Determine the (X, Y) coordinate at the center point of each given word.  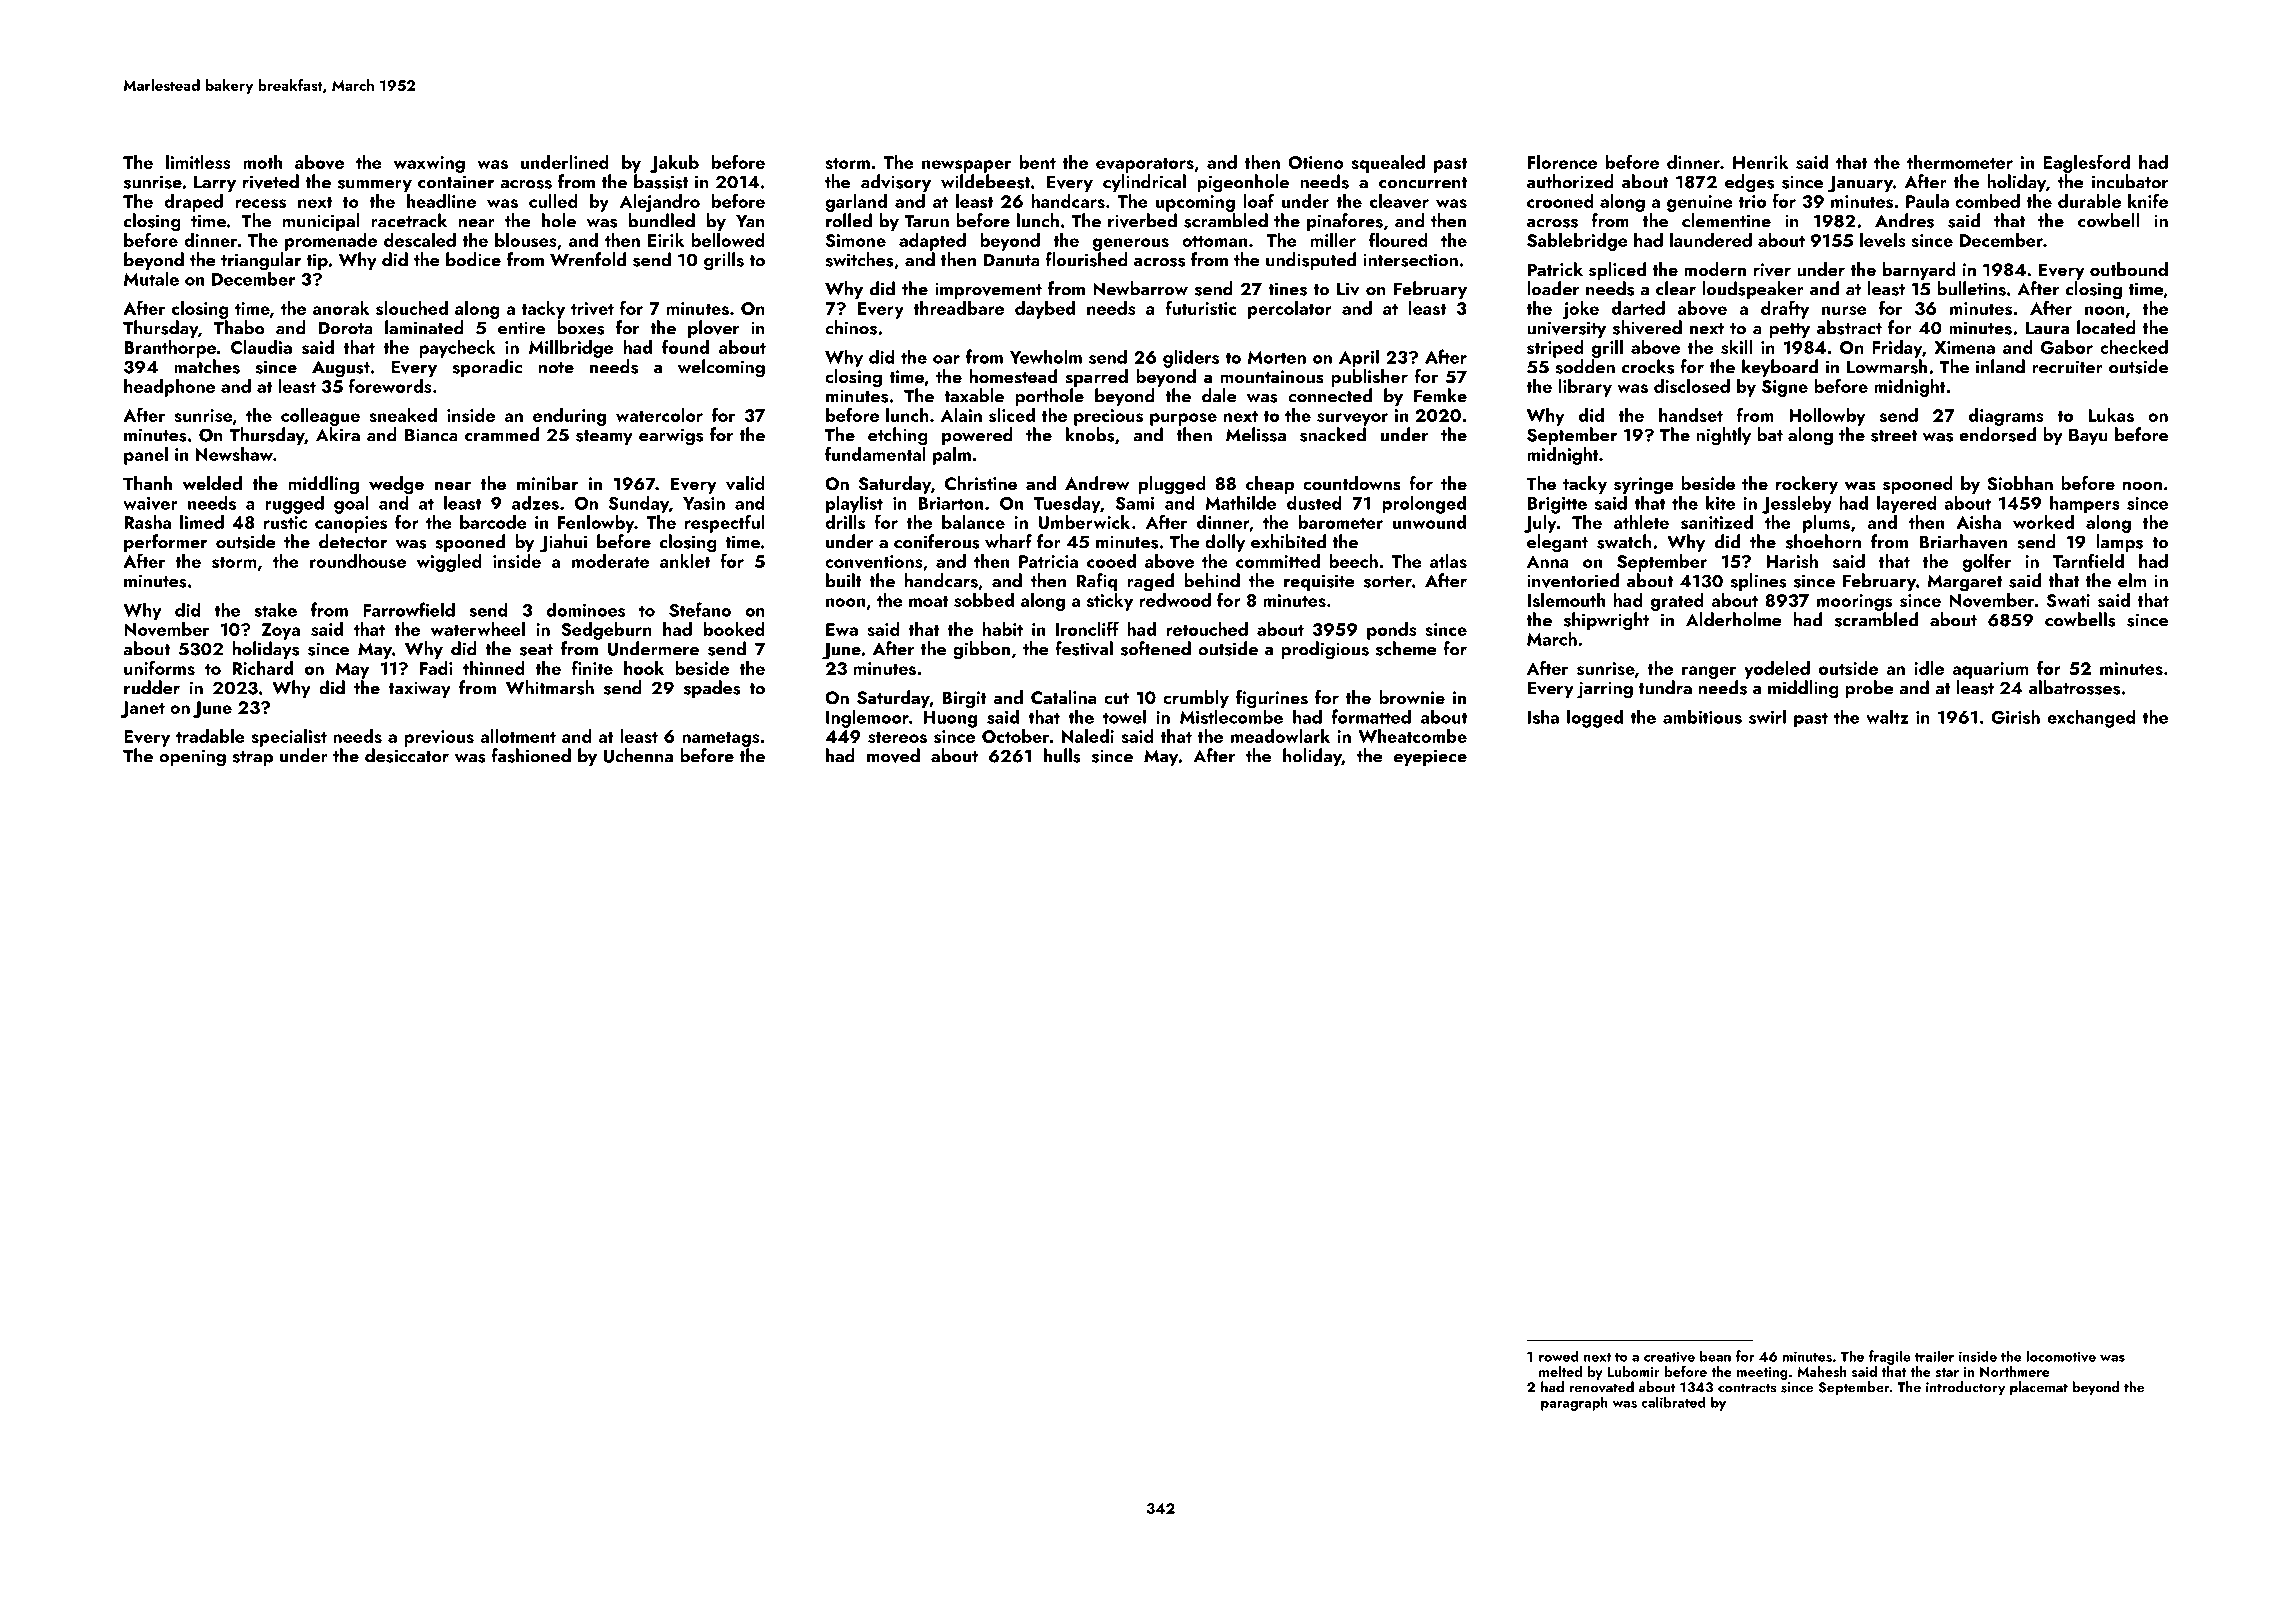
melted (1560, 1371)
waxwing (429, 164)
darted (1638, 308)
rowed (1559, 1356)
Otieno (1315, 162)
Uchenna (638, 755)
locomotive (2061, 1356)
